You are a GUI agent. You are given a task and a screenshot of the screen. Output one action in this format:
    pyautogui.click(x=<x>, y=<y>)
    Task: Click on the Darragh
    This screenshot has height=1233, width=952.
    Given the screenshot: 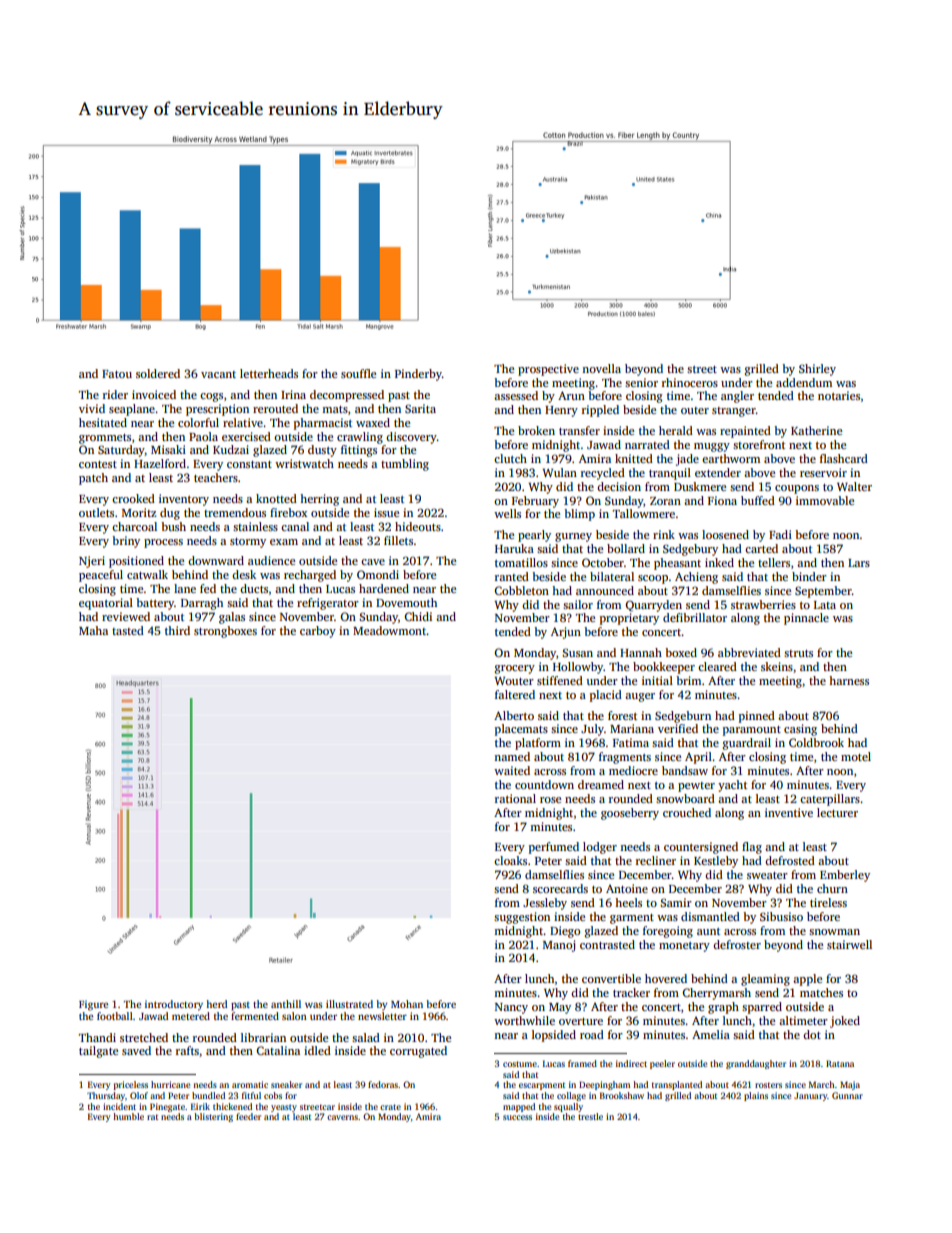 What is the action you would take?
    pyautogui.click(x=202, y=604)
